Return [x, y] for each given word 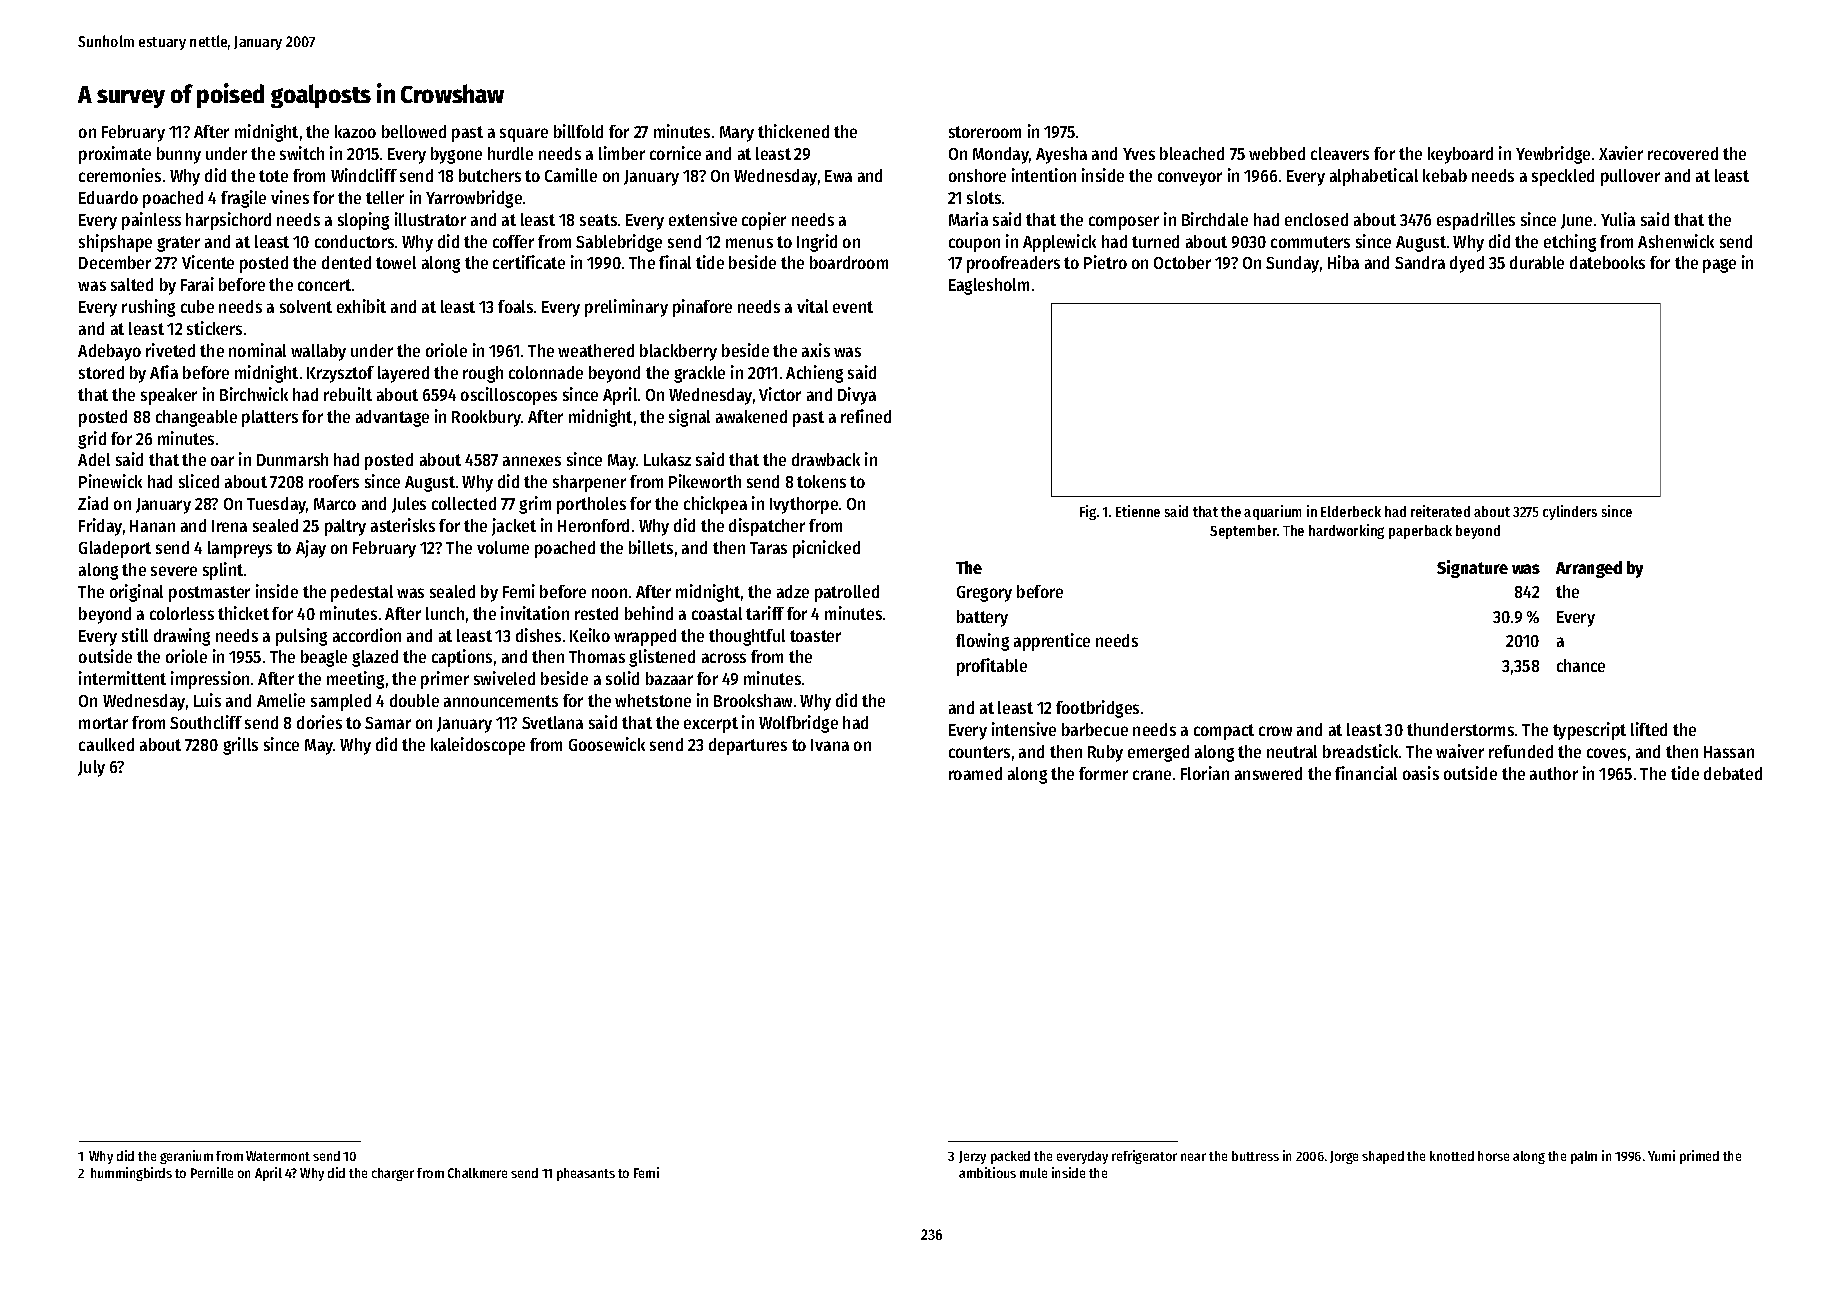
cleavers [1340, 153]
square [524, 135]
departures [748, 746]
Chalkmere [477, 1173]
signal [689, 418]
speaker [169, 396]
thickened [793, 131]
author [1554, 773]
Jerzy [972, 1157]
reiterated [1440, 511]
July [91, 768]
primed [1699, 1157]
